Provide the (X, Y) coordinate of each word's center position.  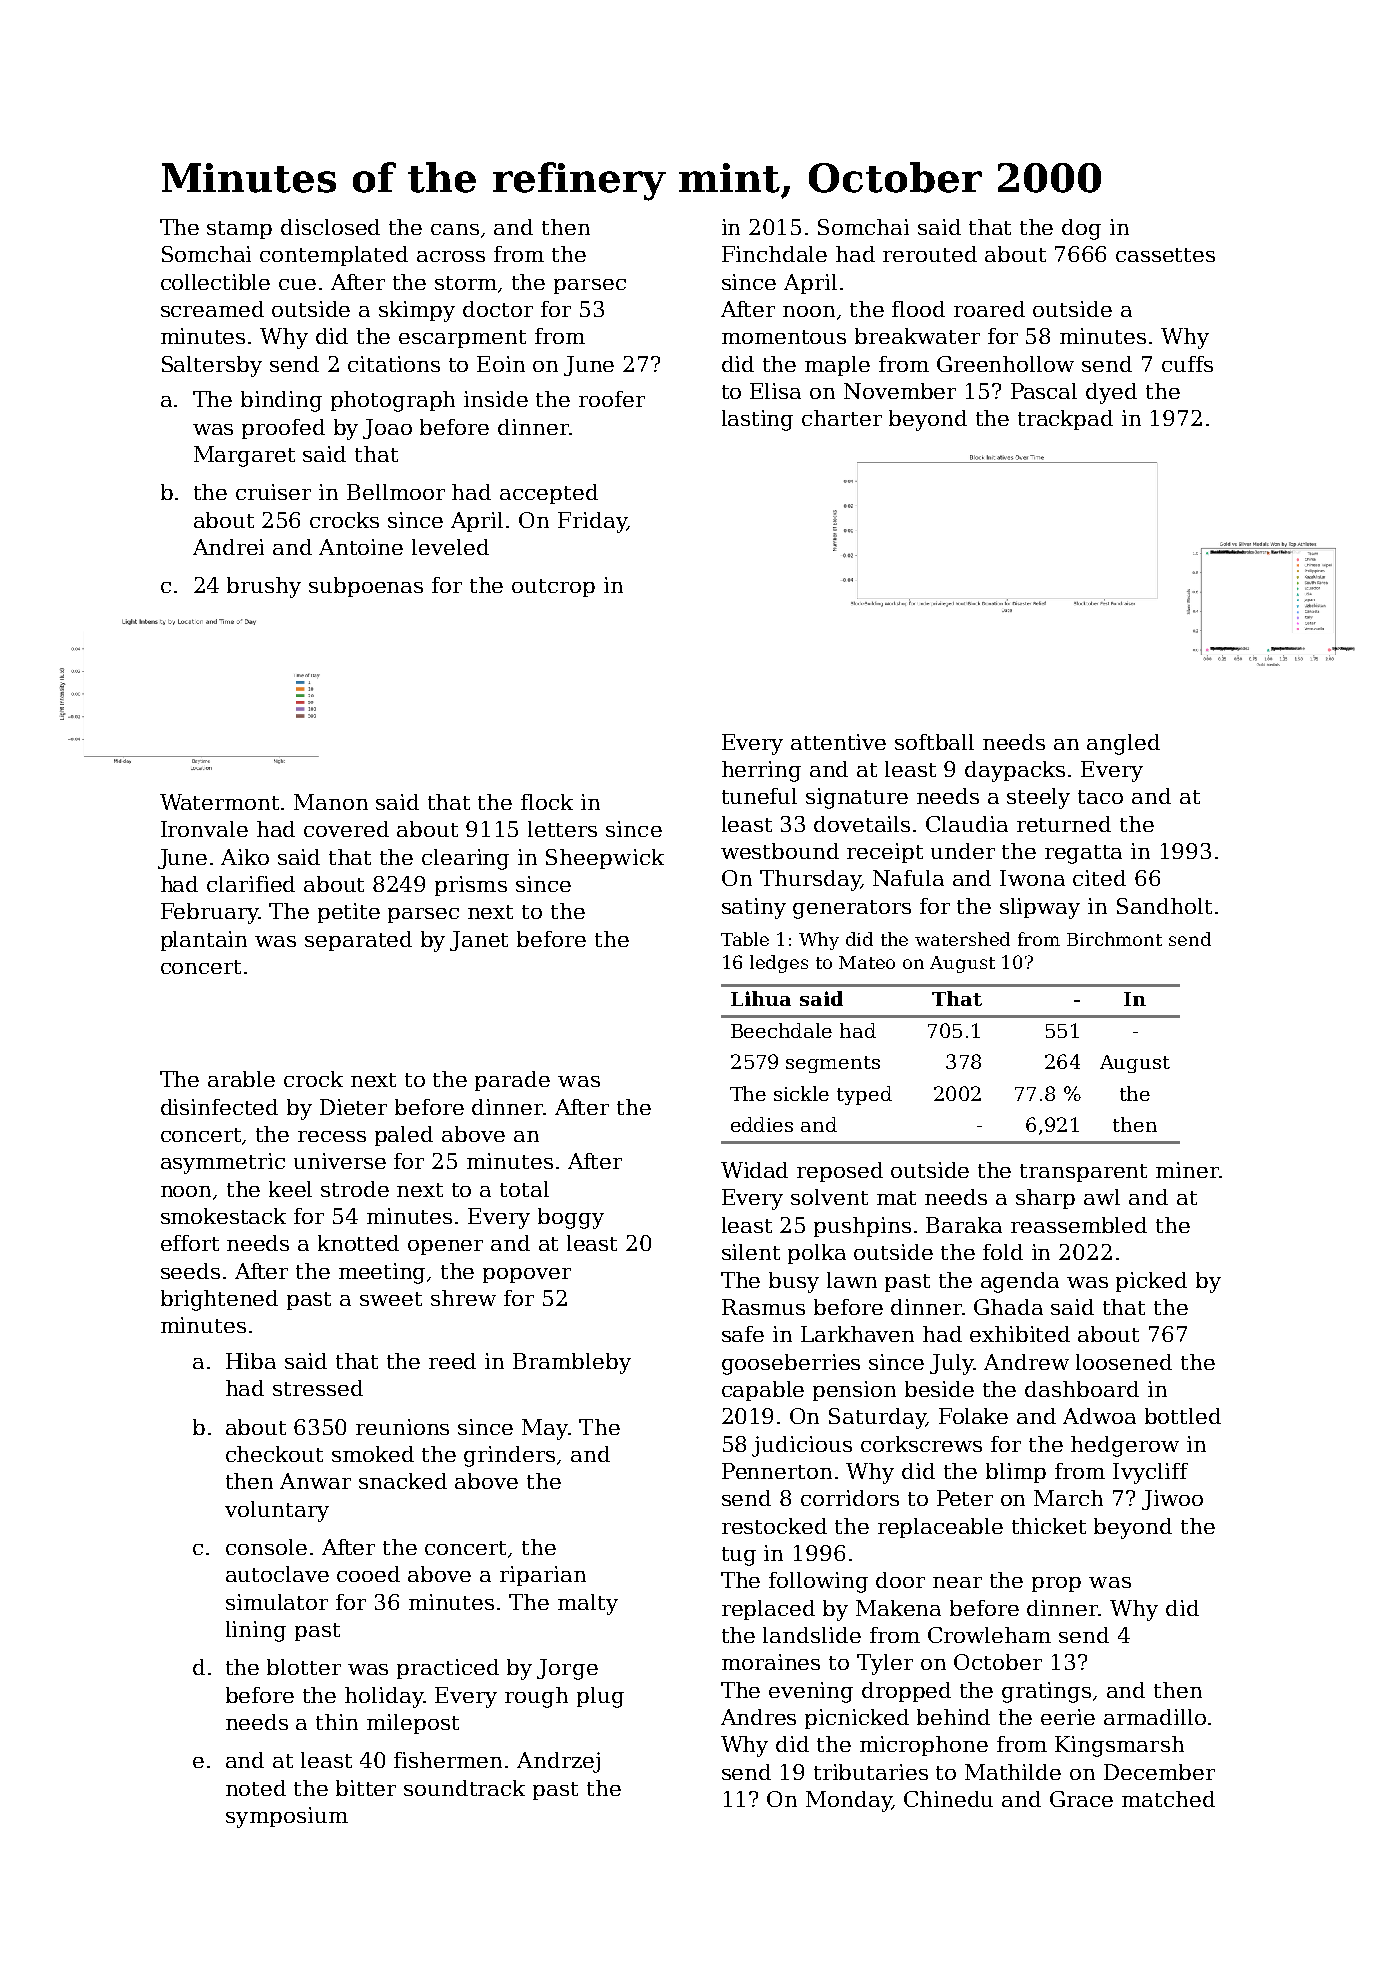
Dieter (353, 1107)
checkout (274, 1454)
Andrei (228, 547)
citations (394, 364)
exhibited (1020, 1334)
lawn (852, 1280)
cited (1099, 878)
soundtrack (464, 1788)
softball (934, 742)
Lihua (761, 998)
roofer (612, 399)
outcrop (553, 588)
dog (1081, 229)
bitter (366, 1788)
